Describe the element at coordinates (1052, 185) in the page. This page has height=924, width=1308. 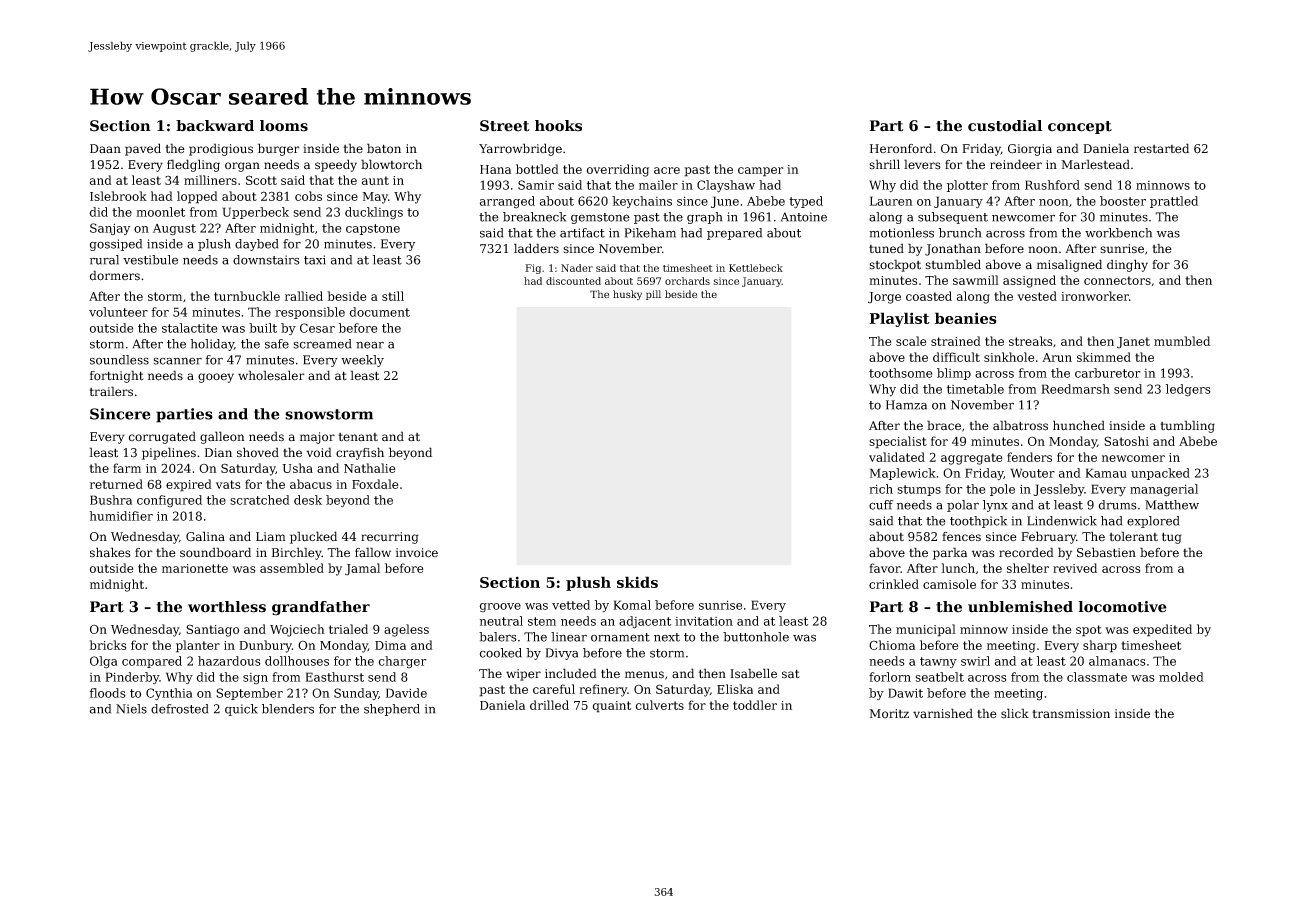
I see `Rushford` at that location.
